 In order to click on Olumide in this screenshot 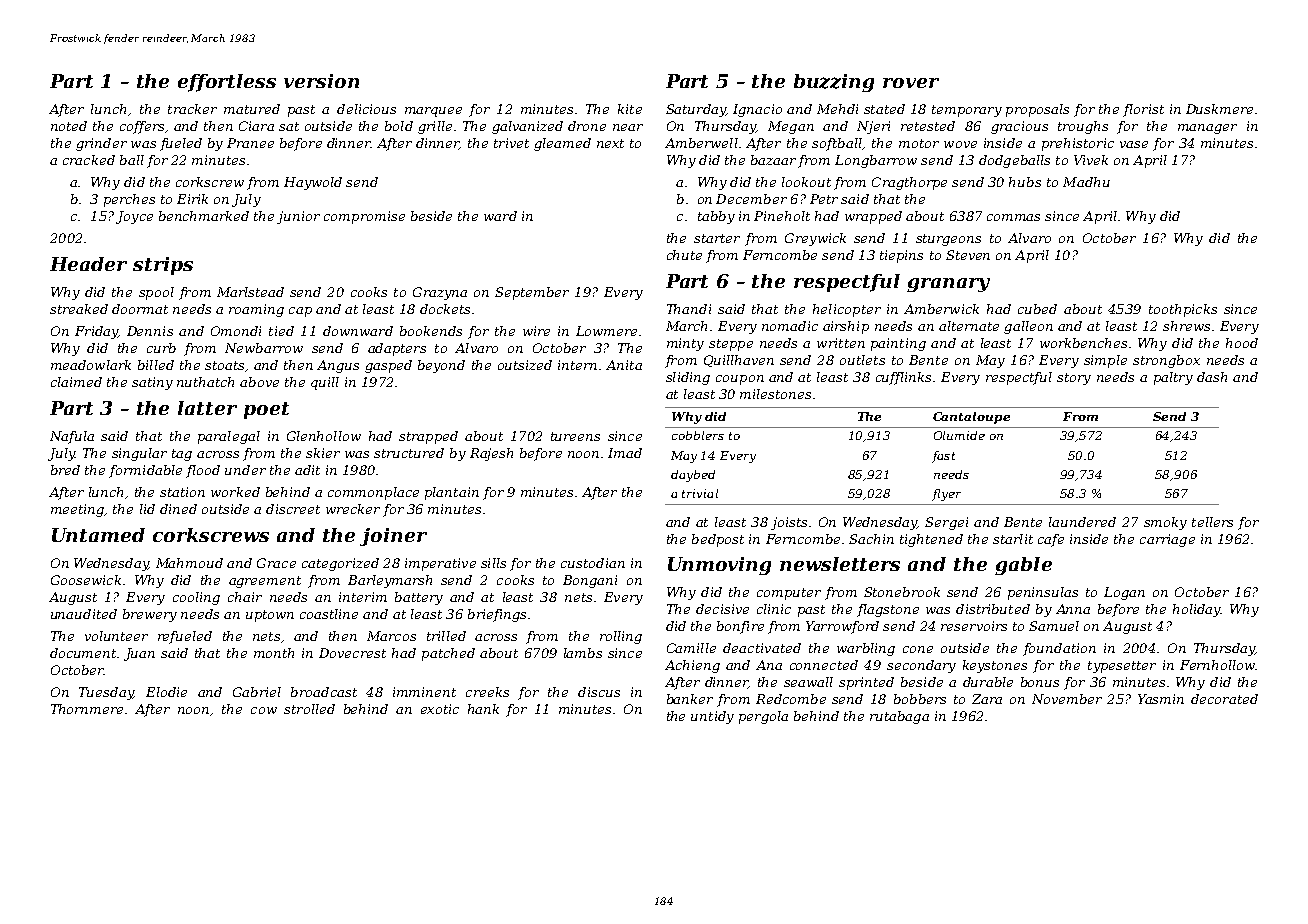, I will do `click(959, 435)`.
